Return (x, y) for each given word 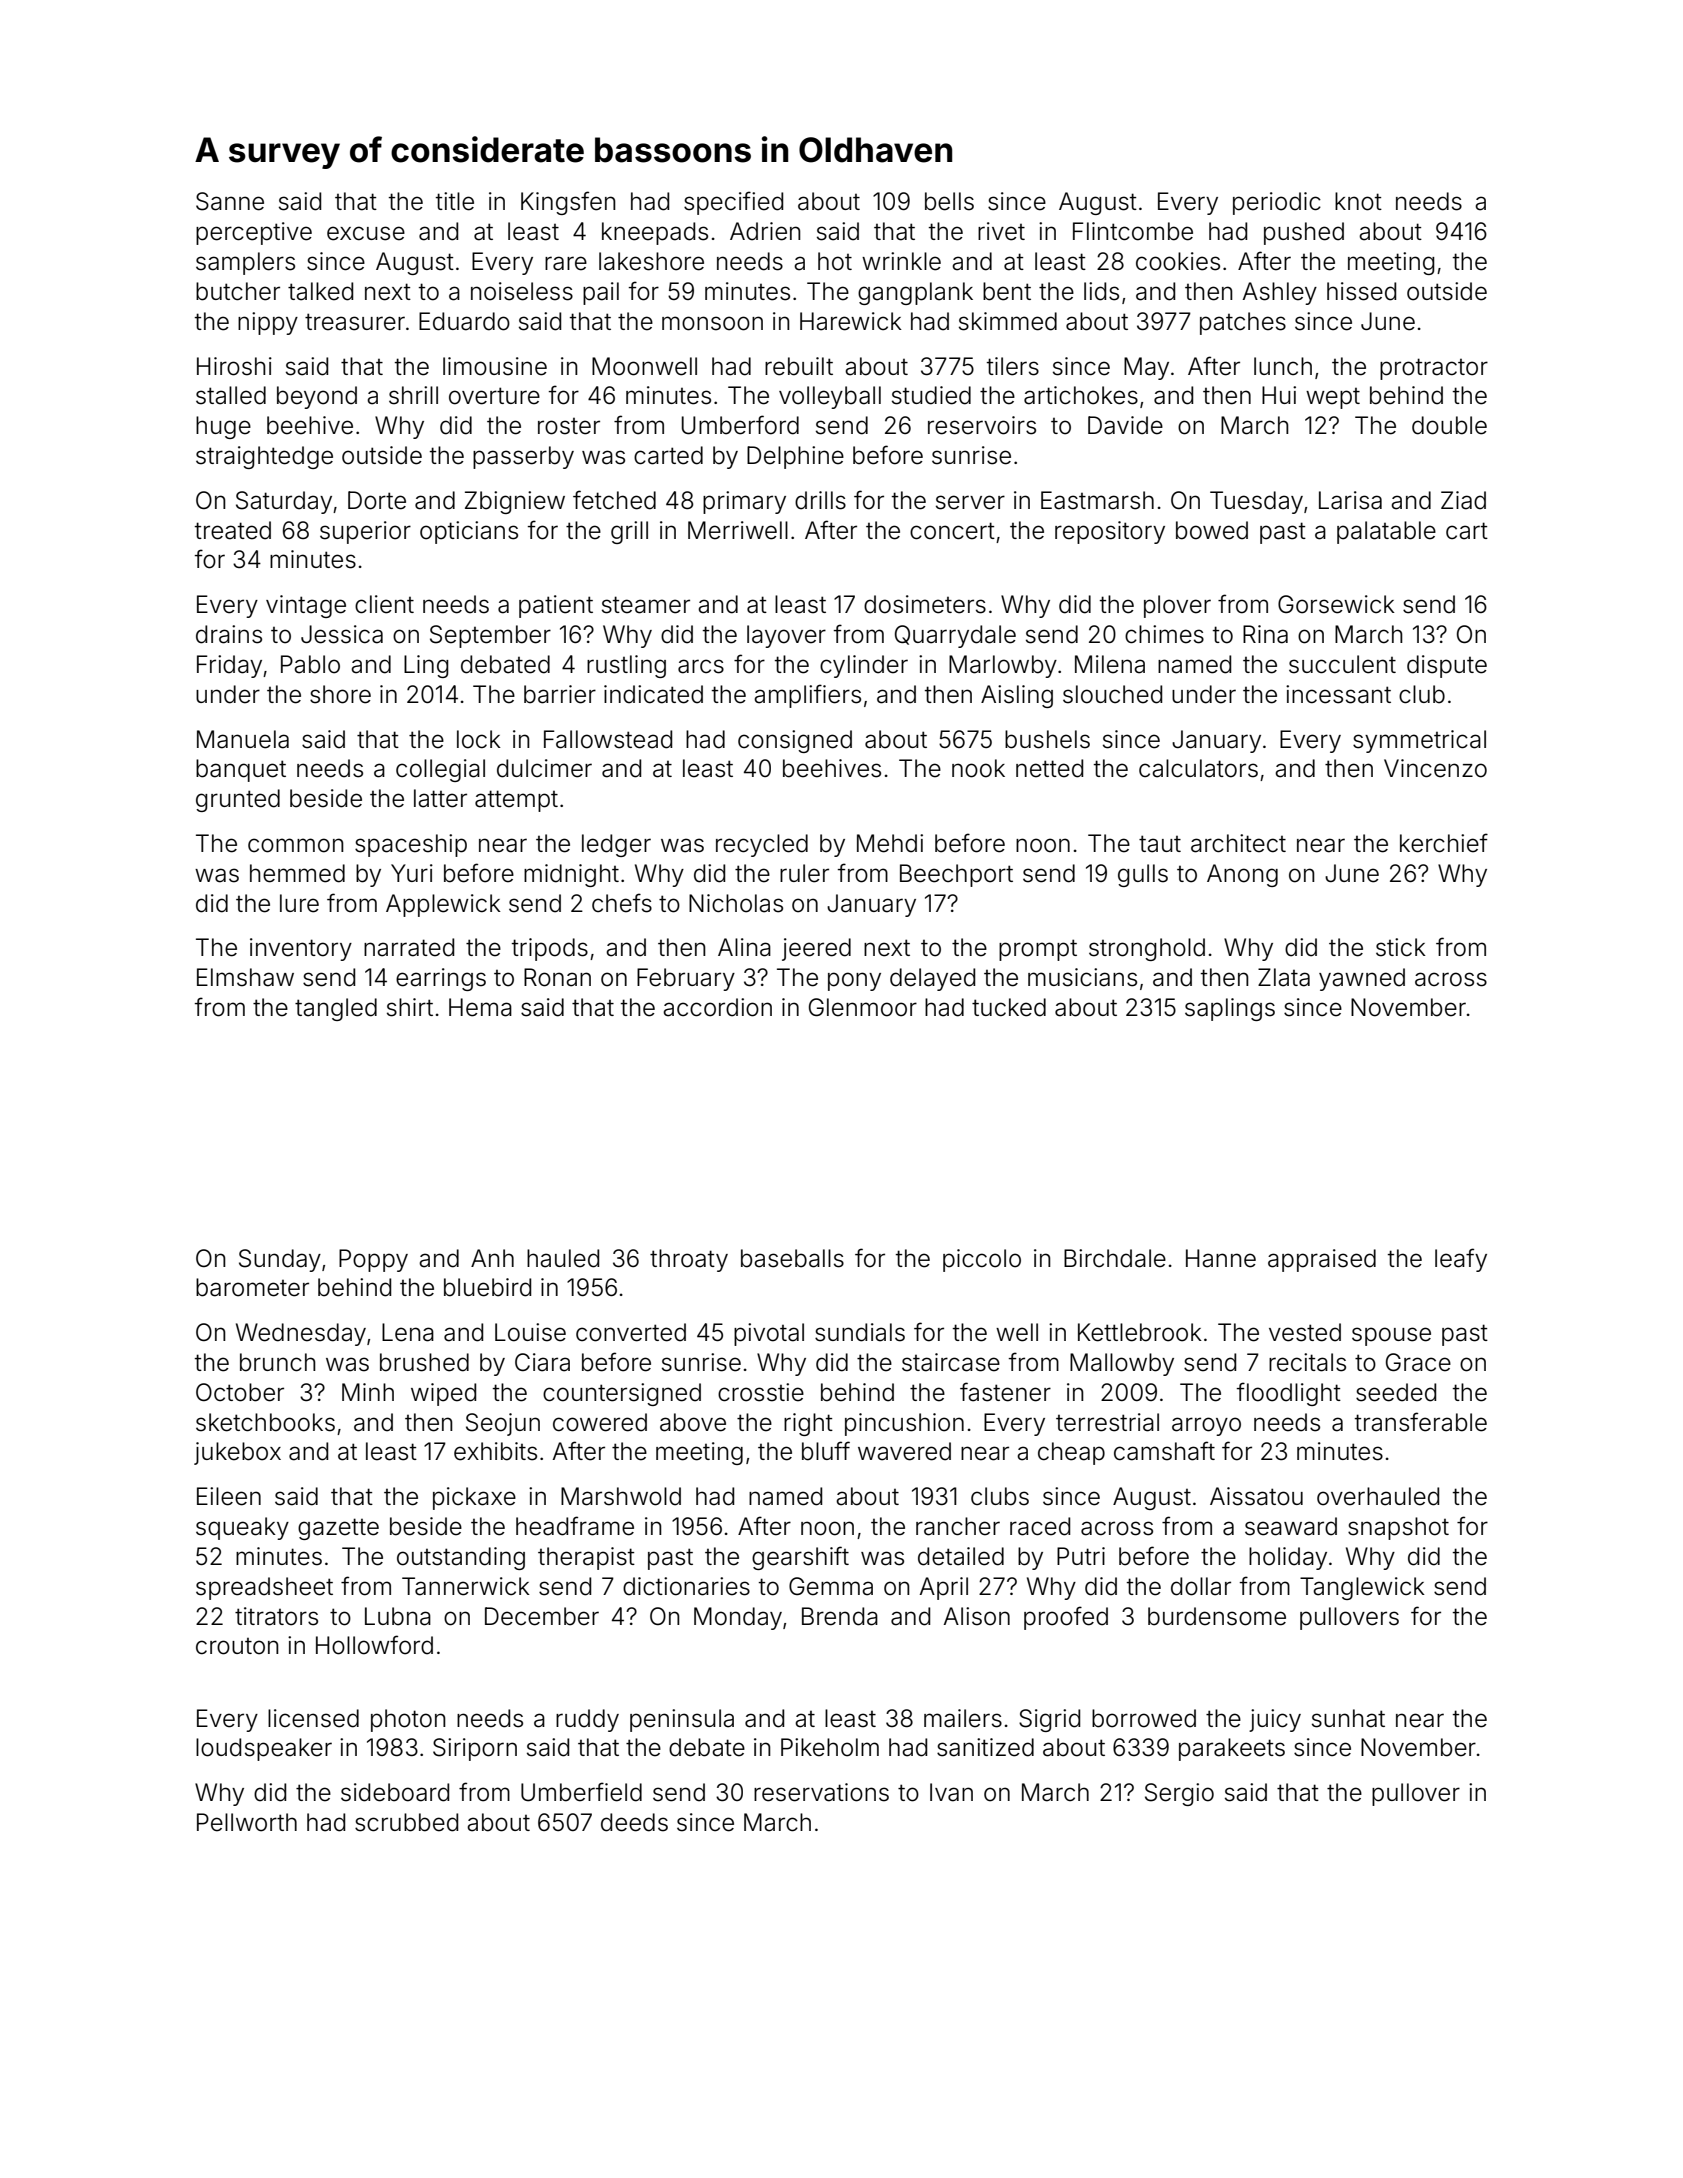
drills (820, 500)
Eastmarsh (1097, 500)
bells (949, 201)
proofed (1066, 1618)
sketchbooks (265, 1422)
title (455, 201)
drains (229, 634)
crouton (237, 1646)
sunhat (1348, 1718)
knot (1358, 201)
